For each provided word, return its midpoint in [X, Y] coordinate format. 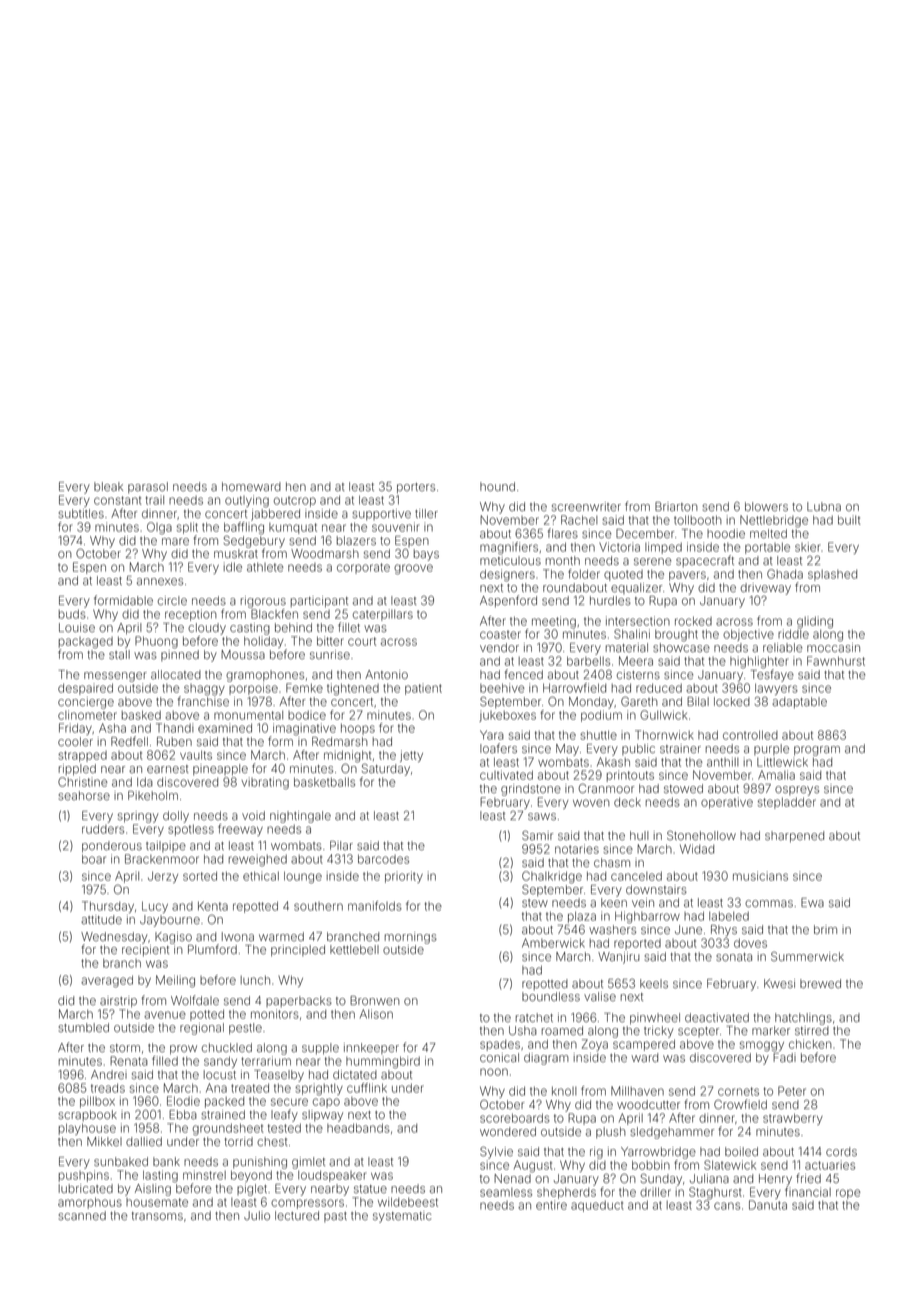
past [335, 1217]
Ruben [174, 741]
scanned [82, 1215]
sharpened [794, 837]
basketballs [324, 782]
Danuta [768, 1205]
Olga [159, 528]
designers [507, 575]
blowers [766, 506]
